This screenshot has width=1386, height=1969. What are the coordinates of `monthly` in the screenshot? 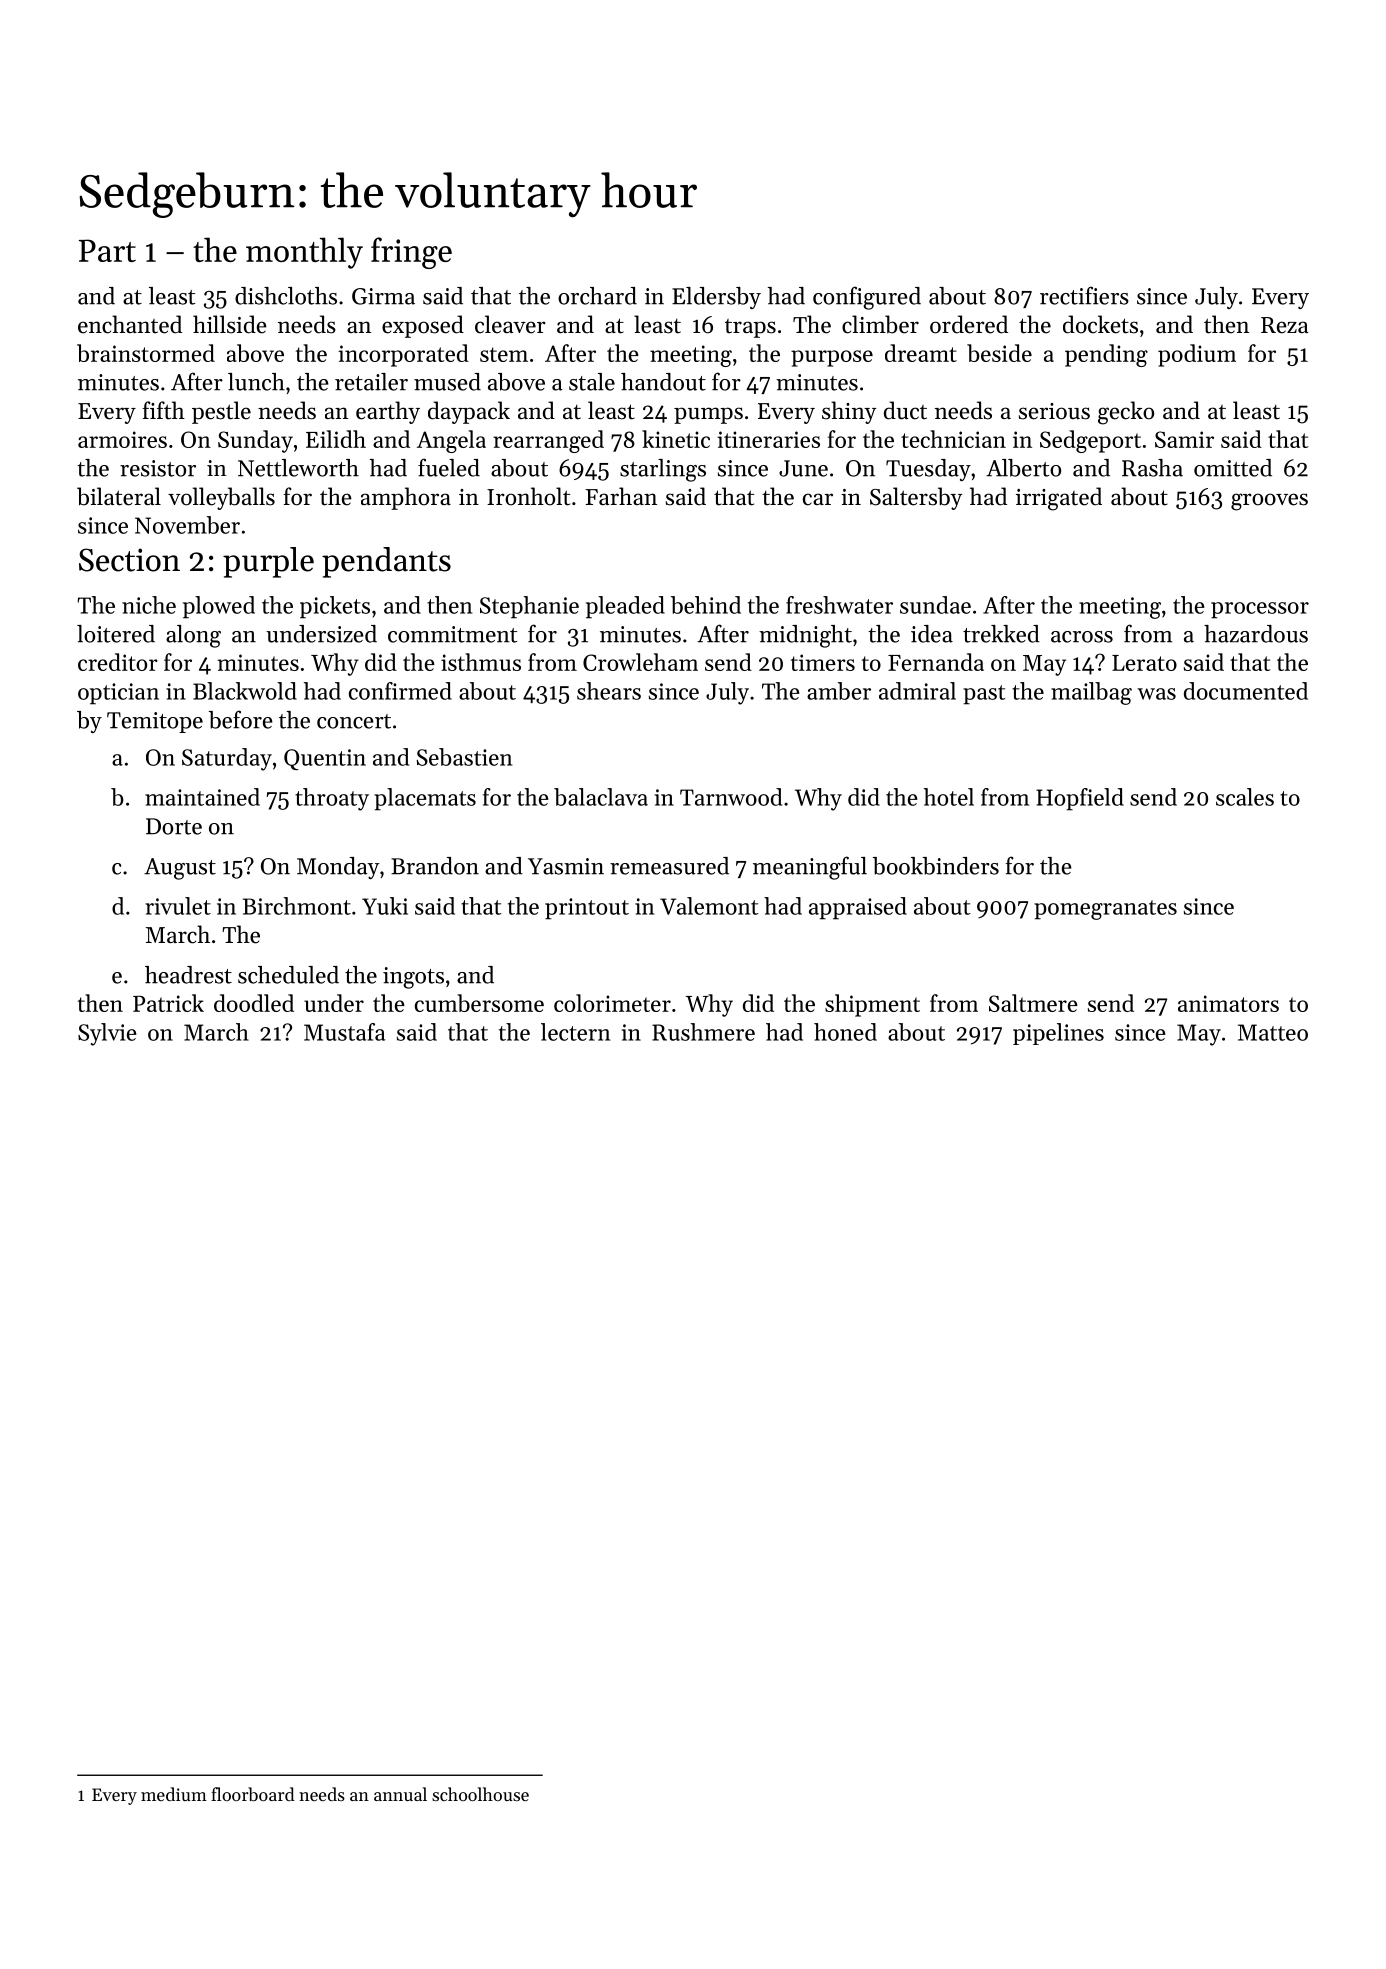 It's located at (304, 253).
